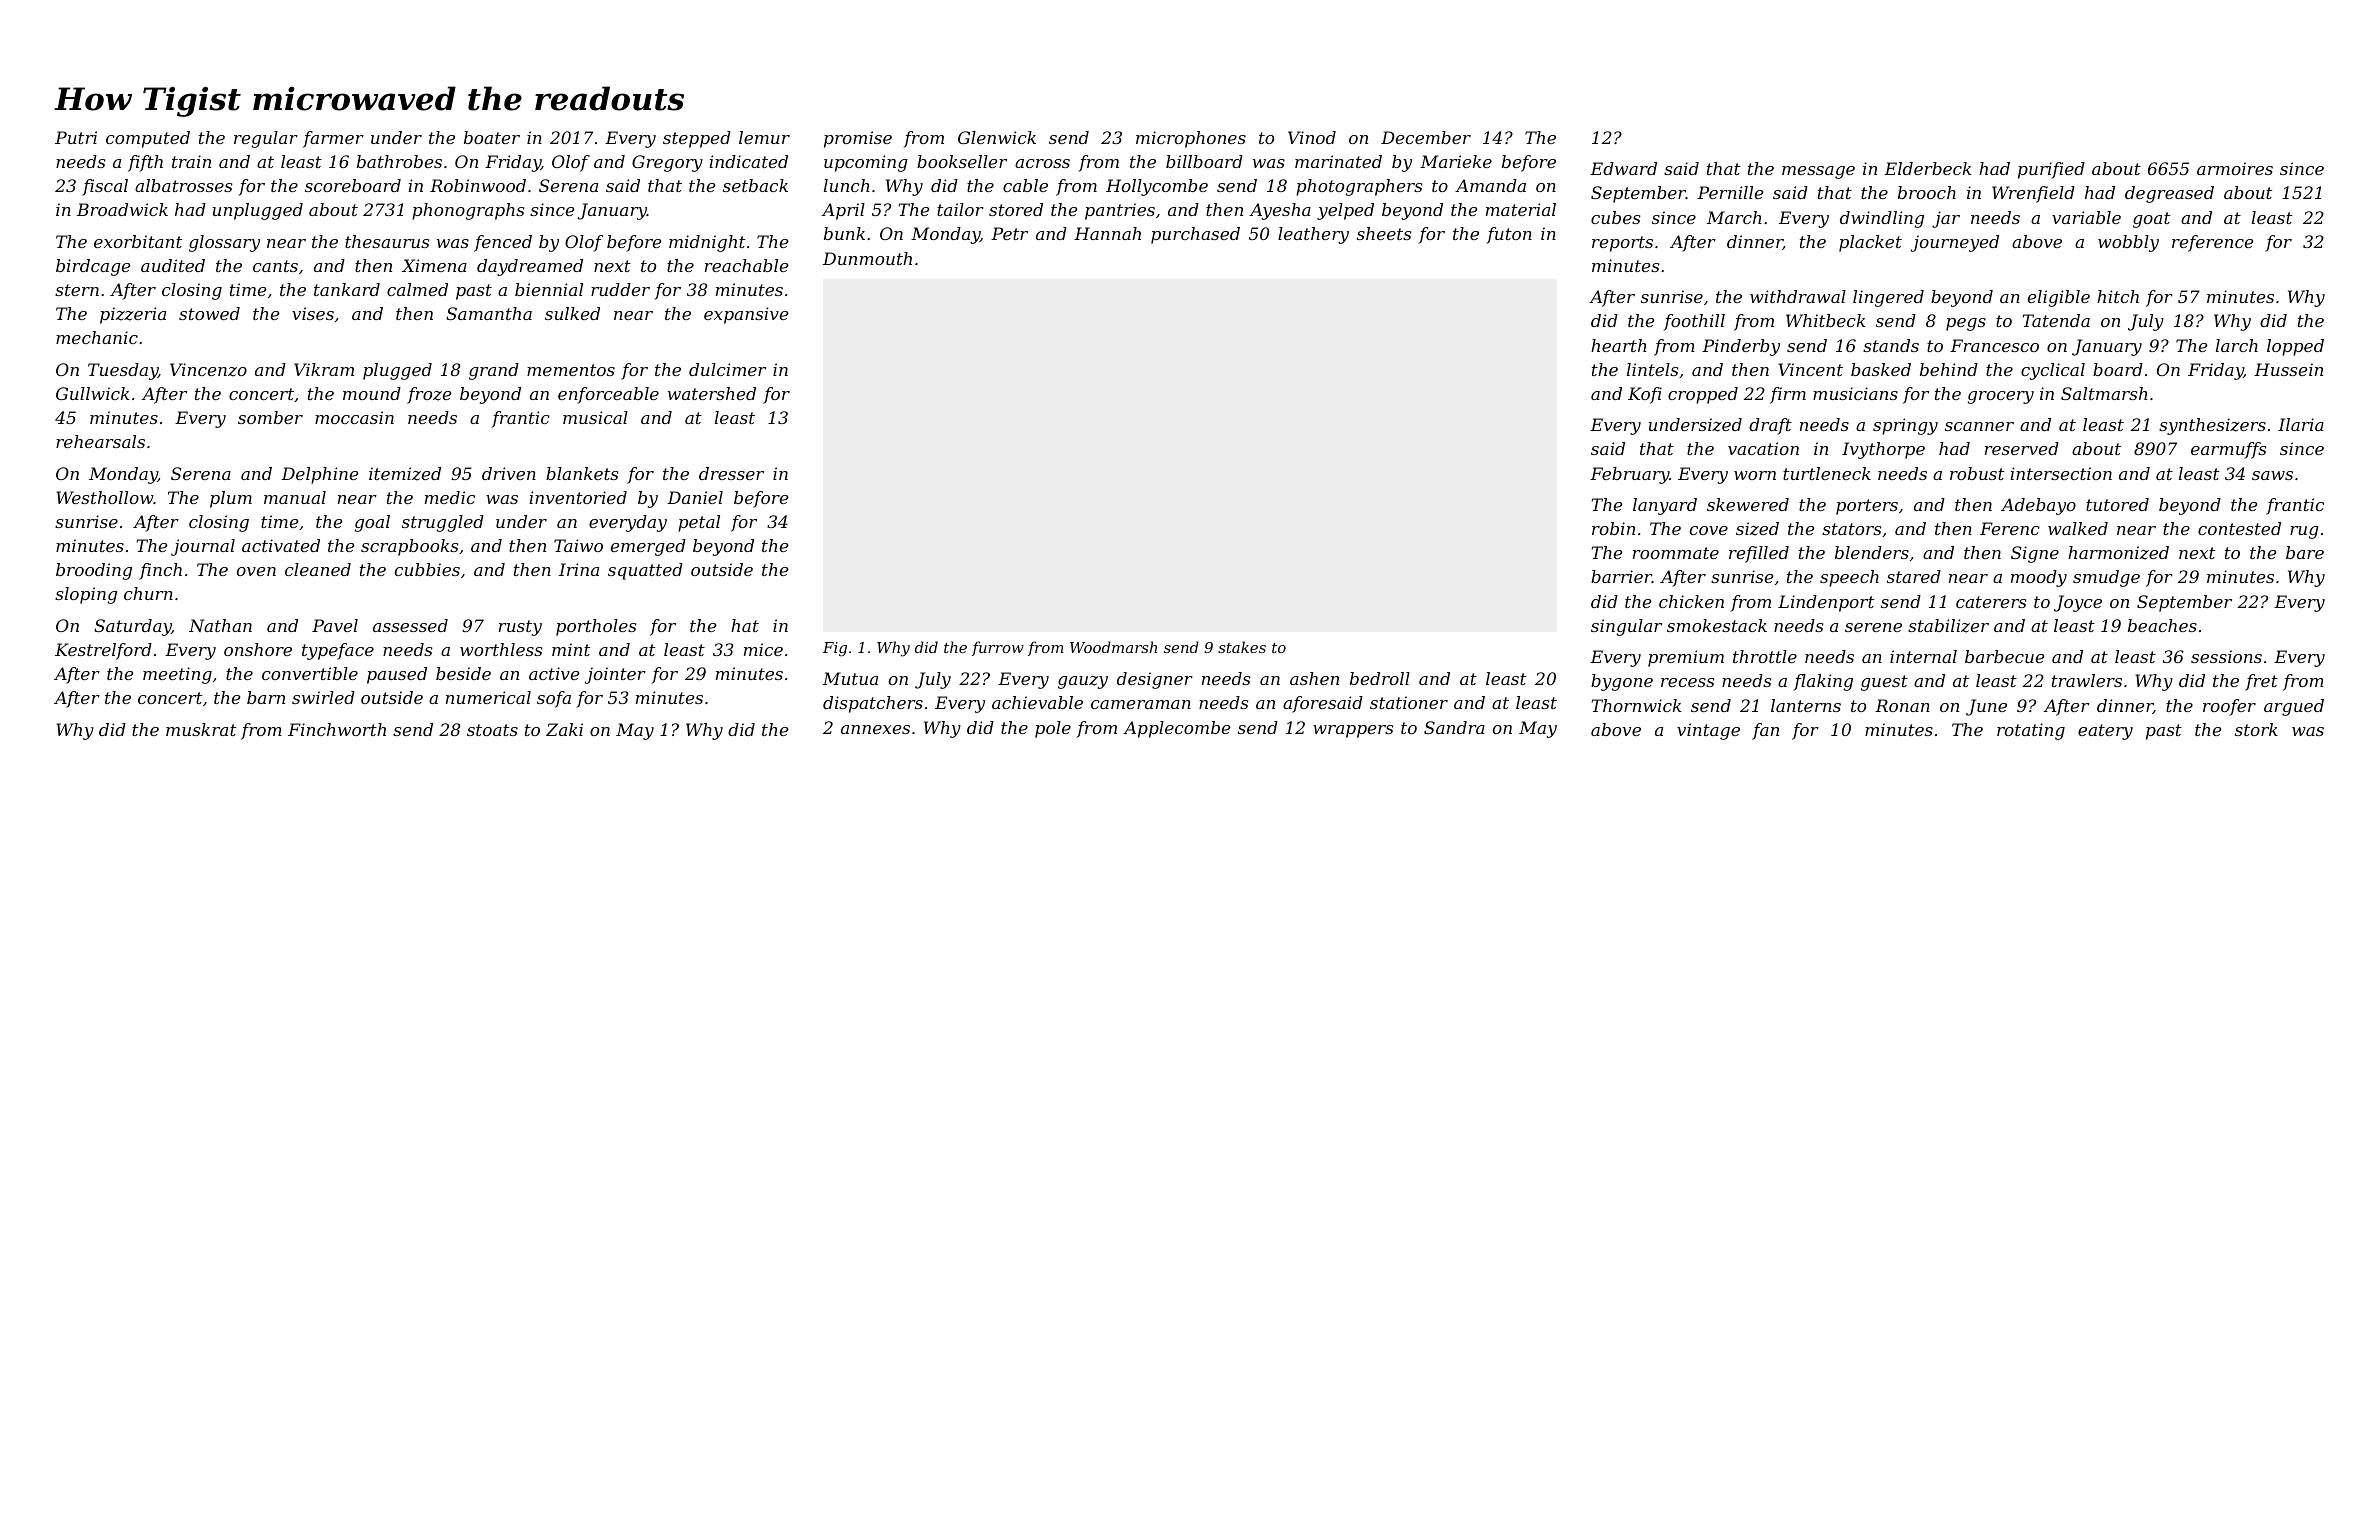  I want to click on robust, so click(1977, 473).
